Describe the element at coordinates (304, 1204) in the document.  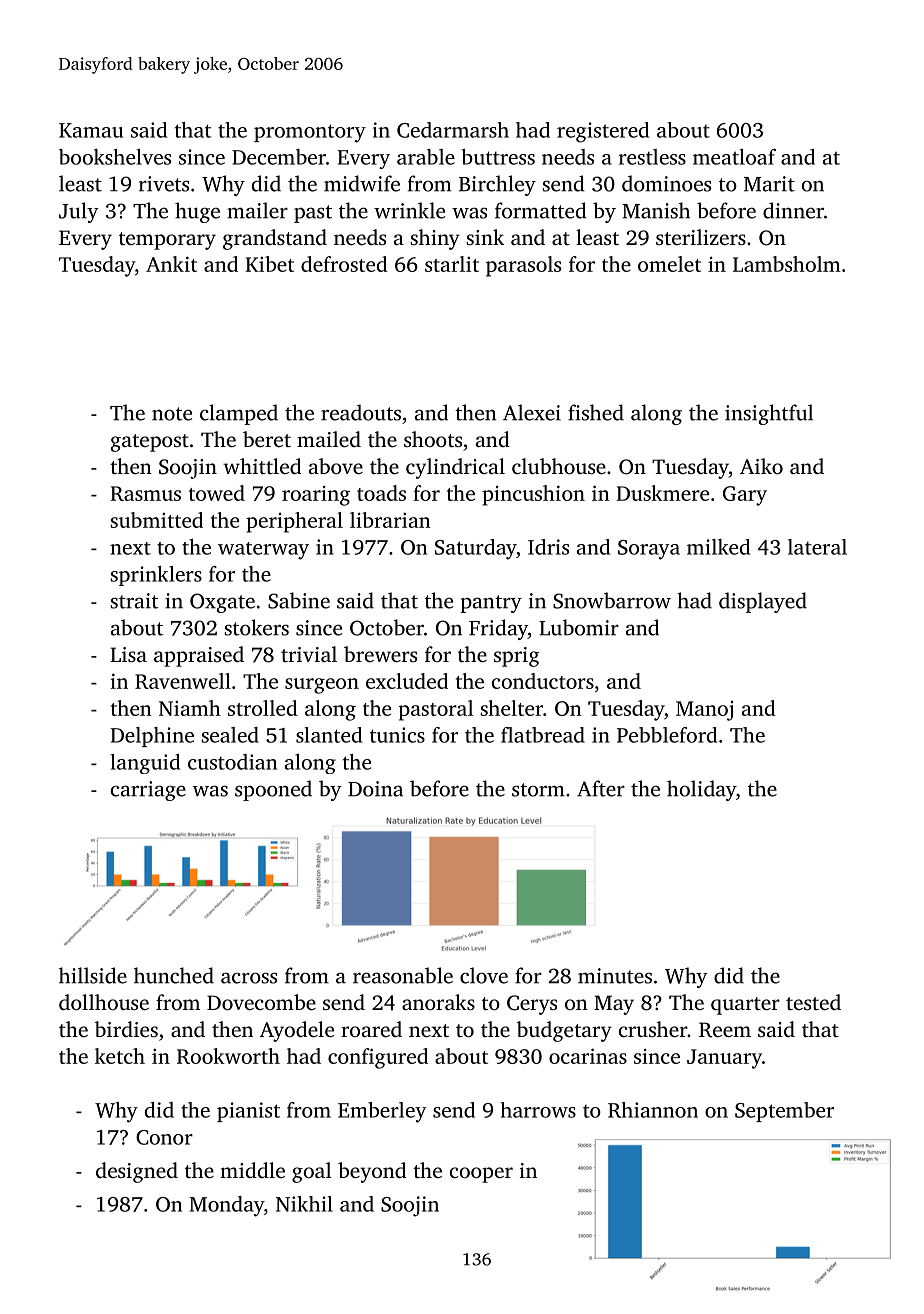
I see `Nikhil` at that location.
